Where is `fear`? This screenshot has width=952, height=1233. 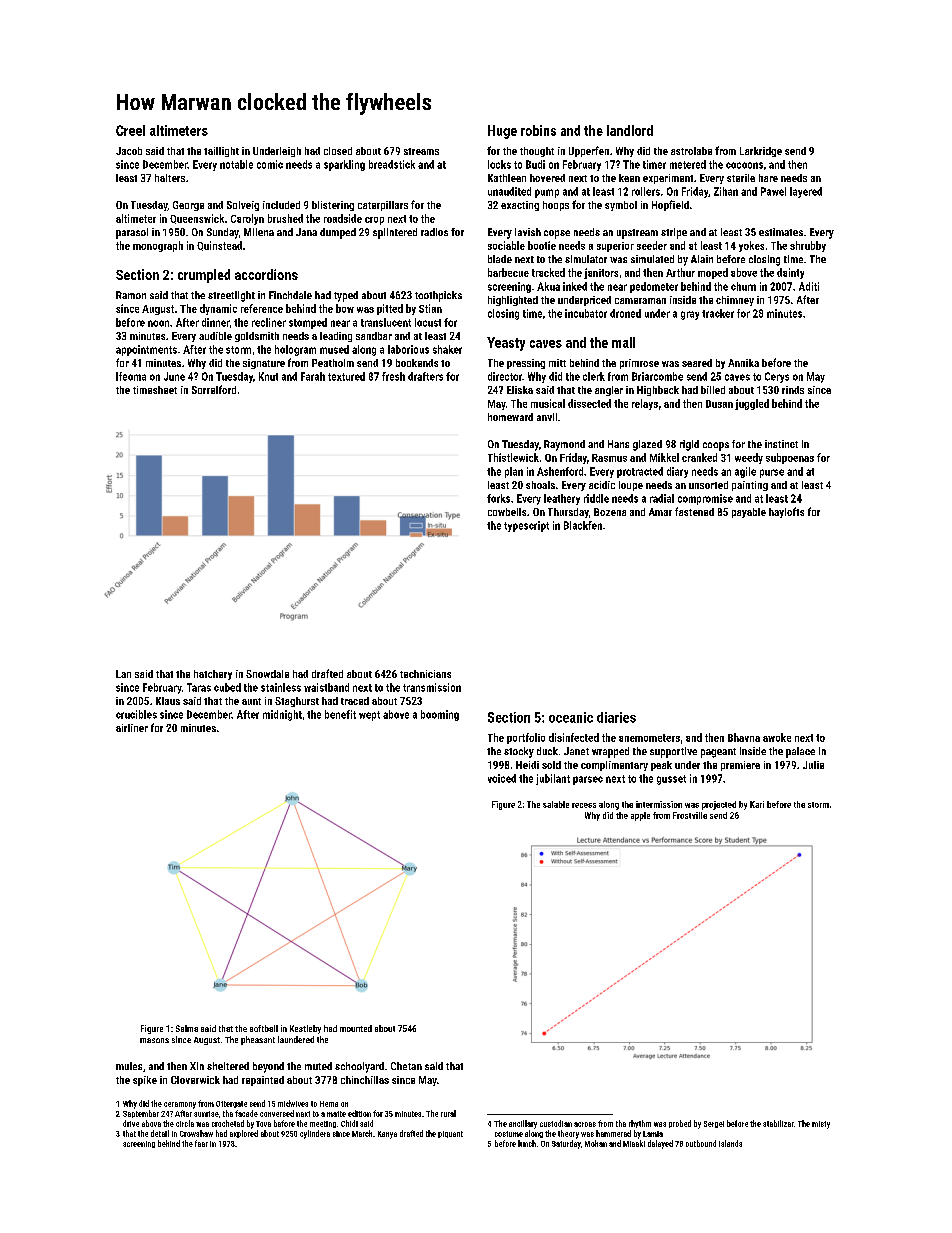
fear is located at coordinates (201, 1143).
